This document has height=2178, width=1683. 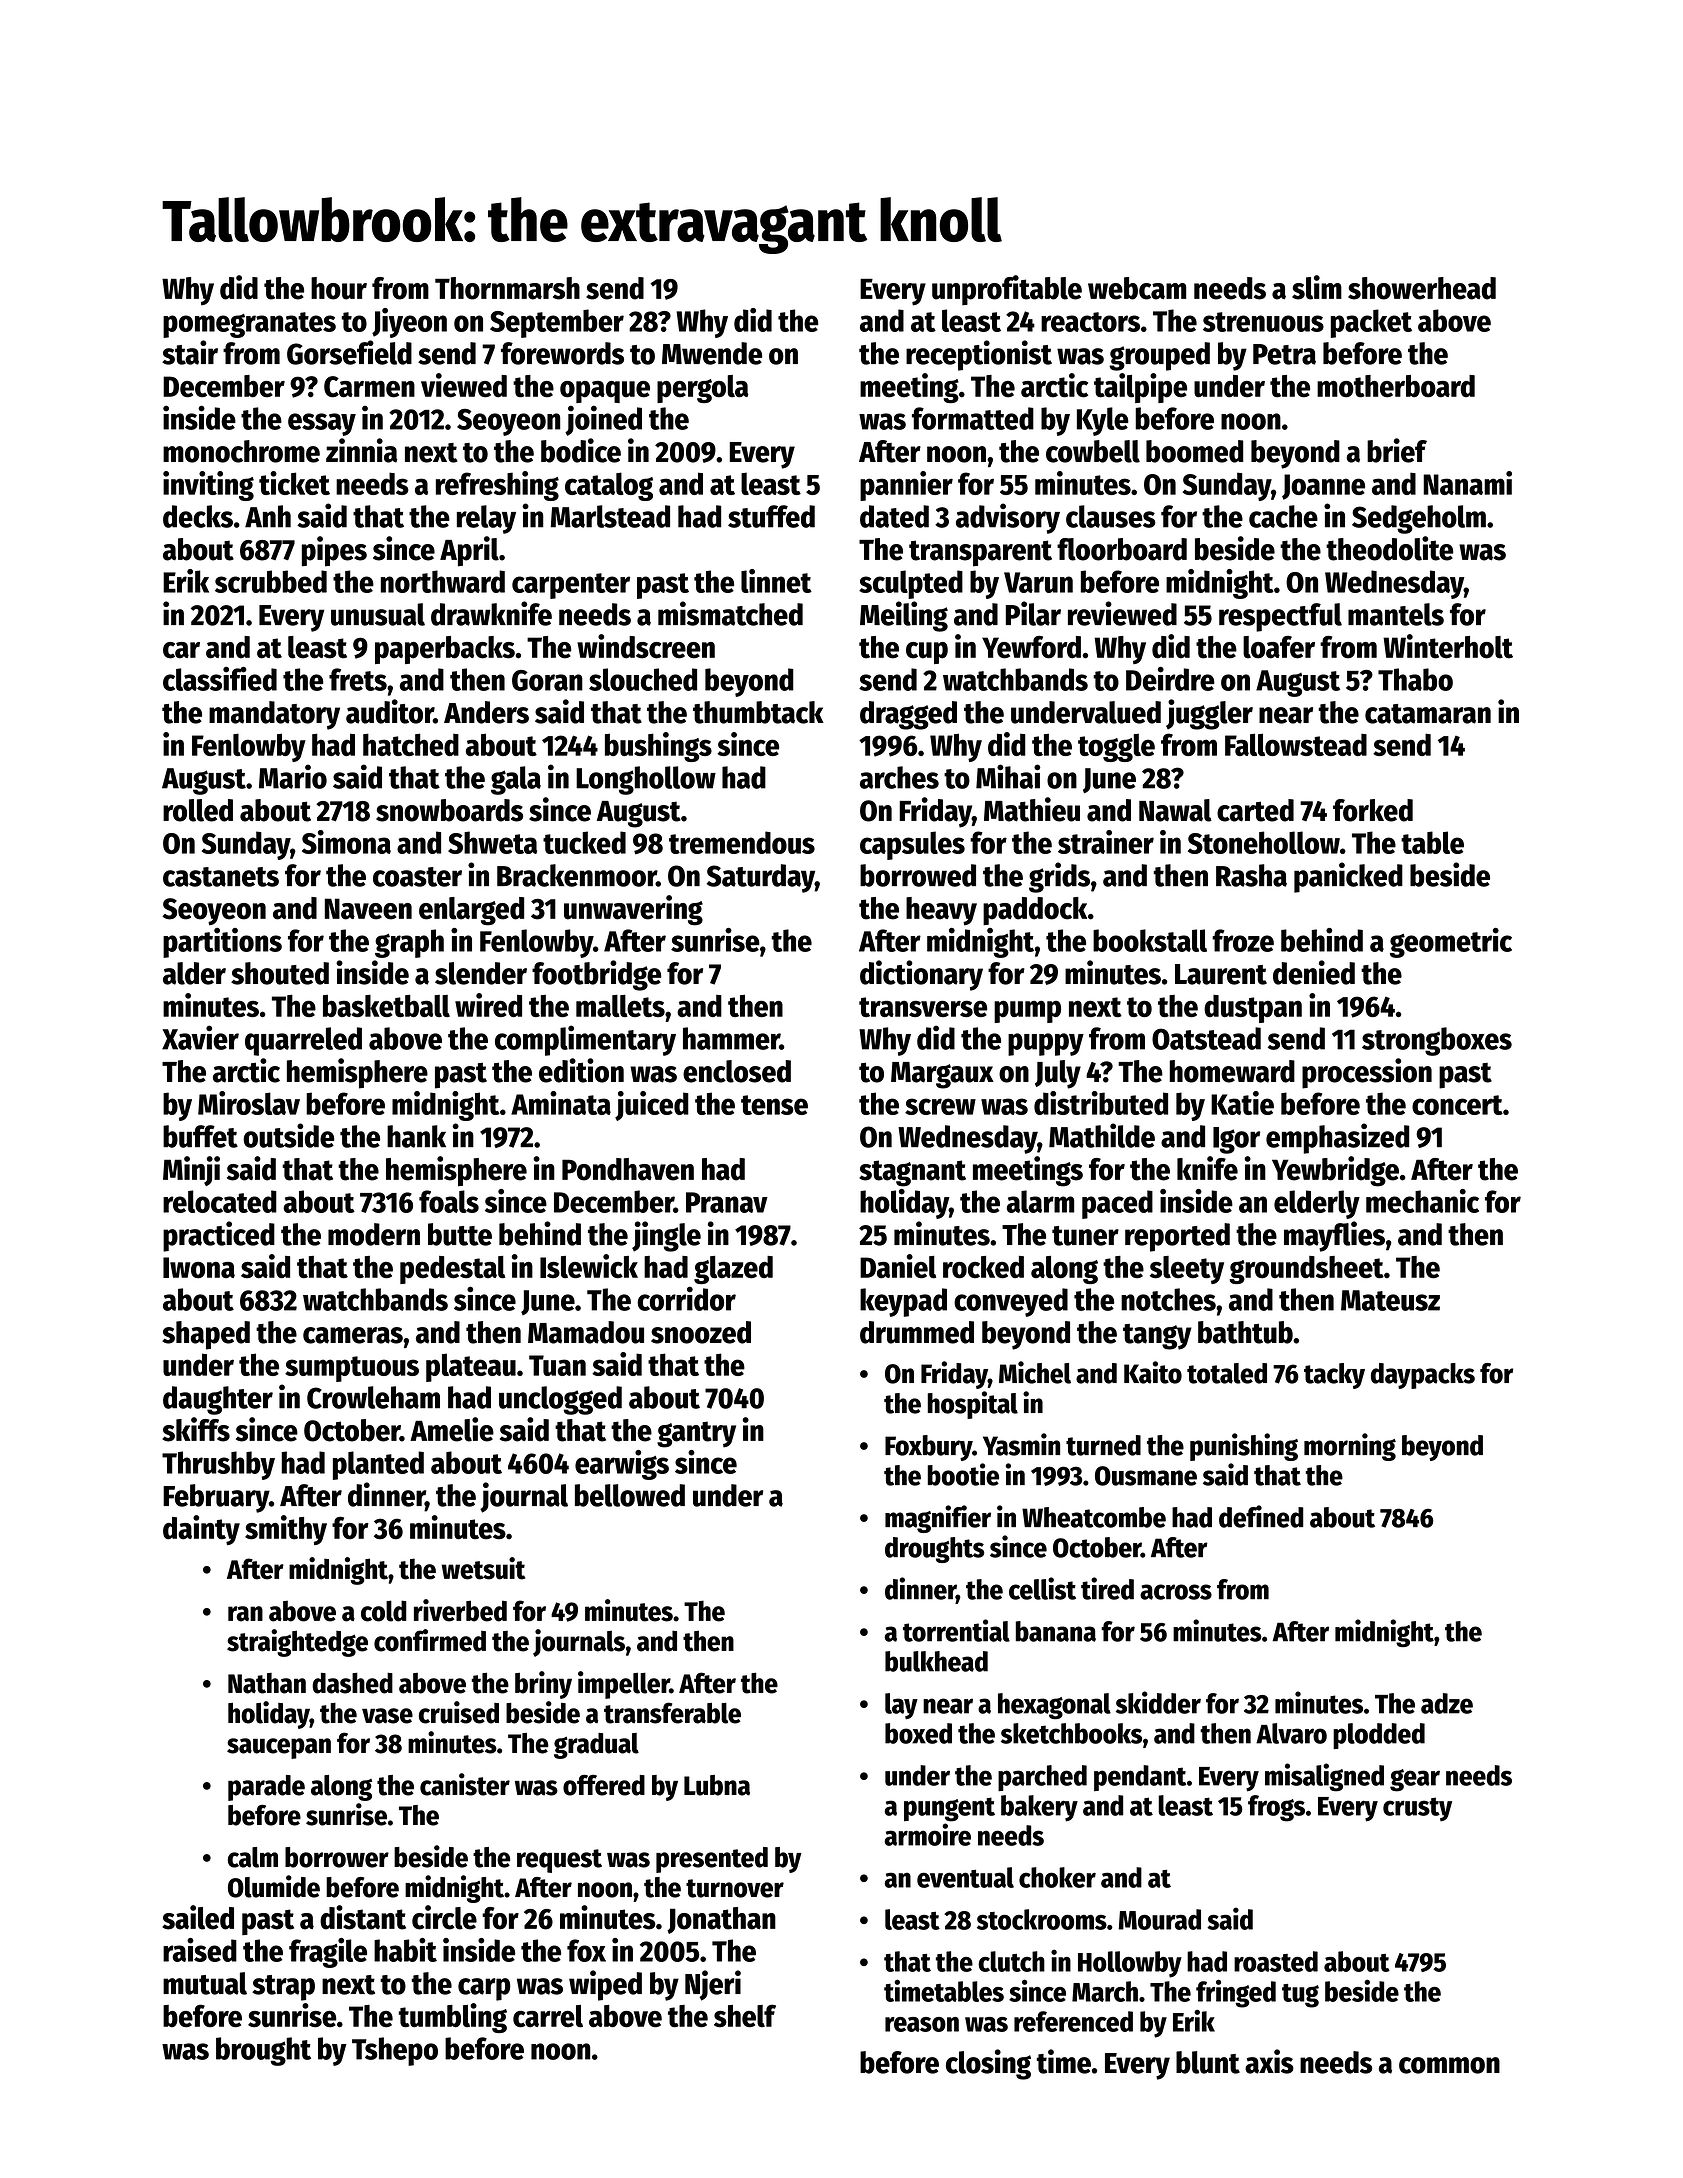 I want to click on Tshepo, so click(x=395, y=2051).
